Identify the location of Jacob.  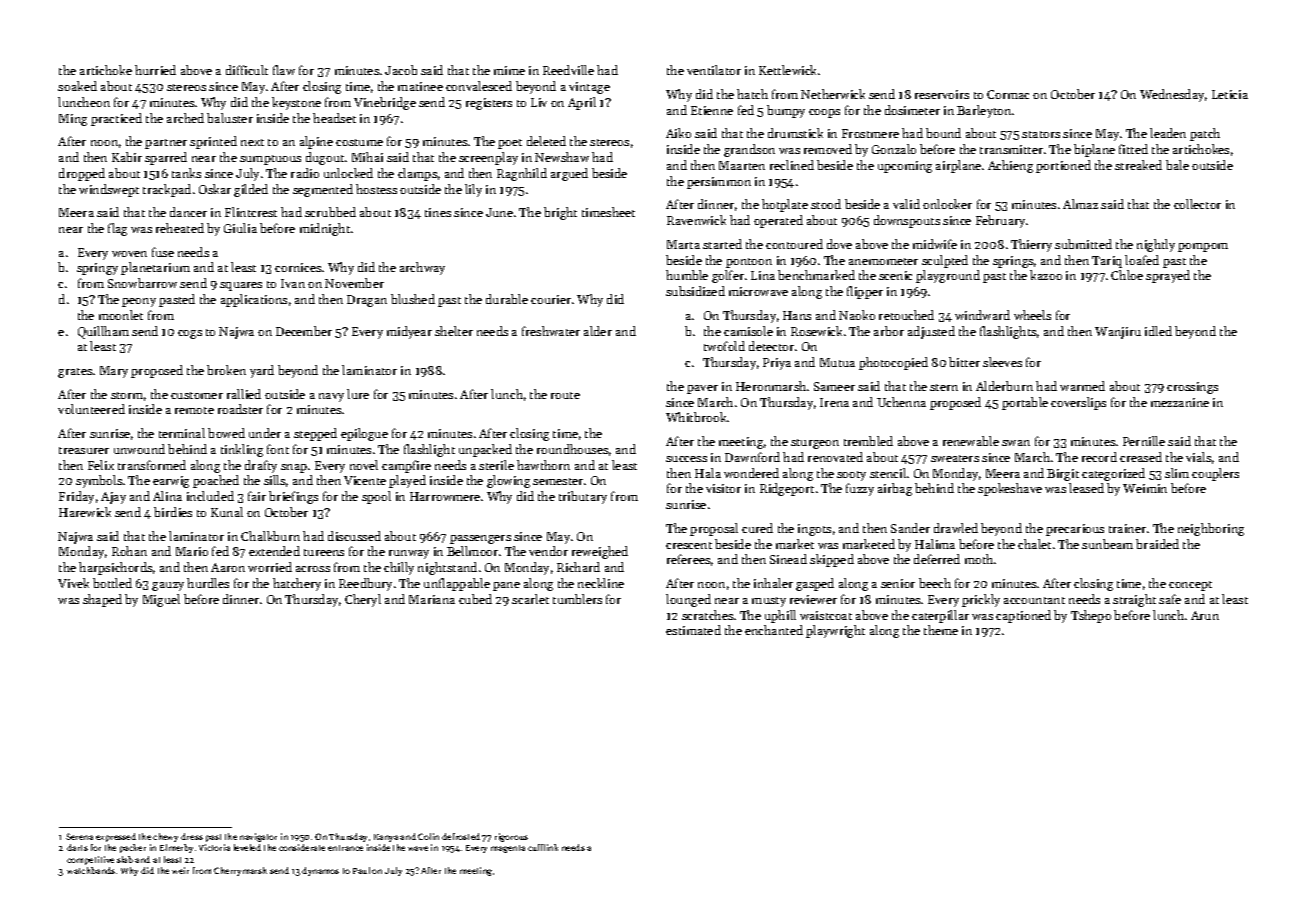
(401, 70).
